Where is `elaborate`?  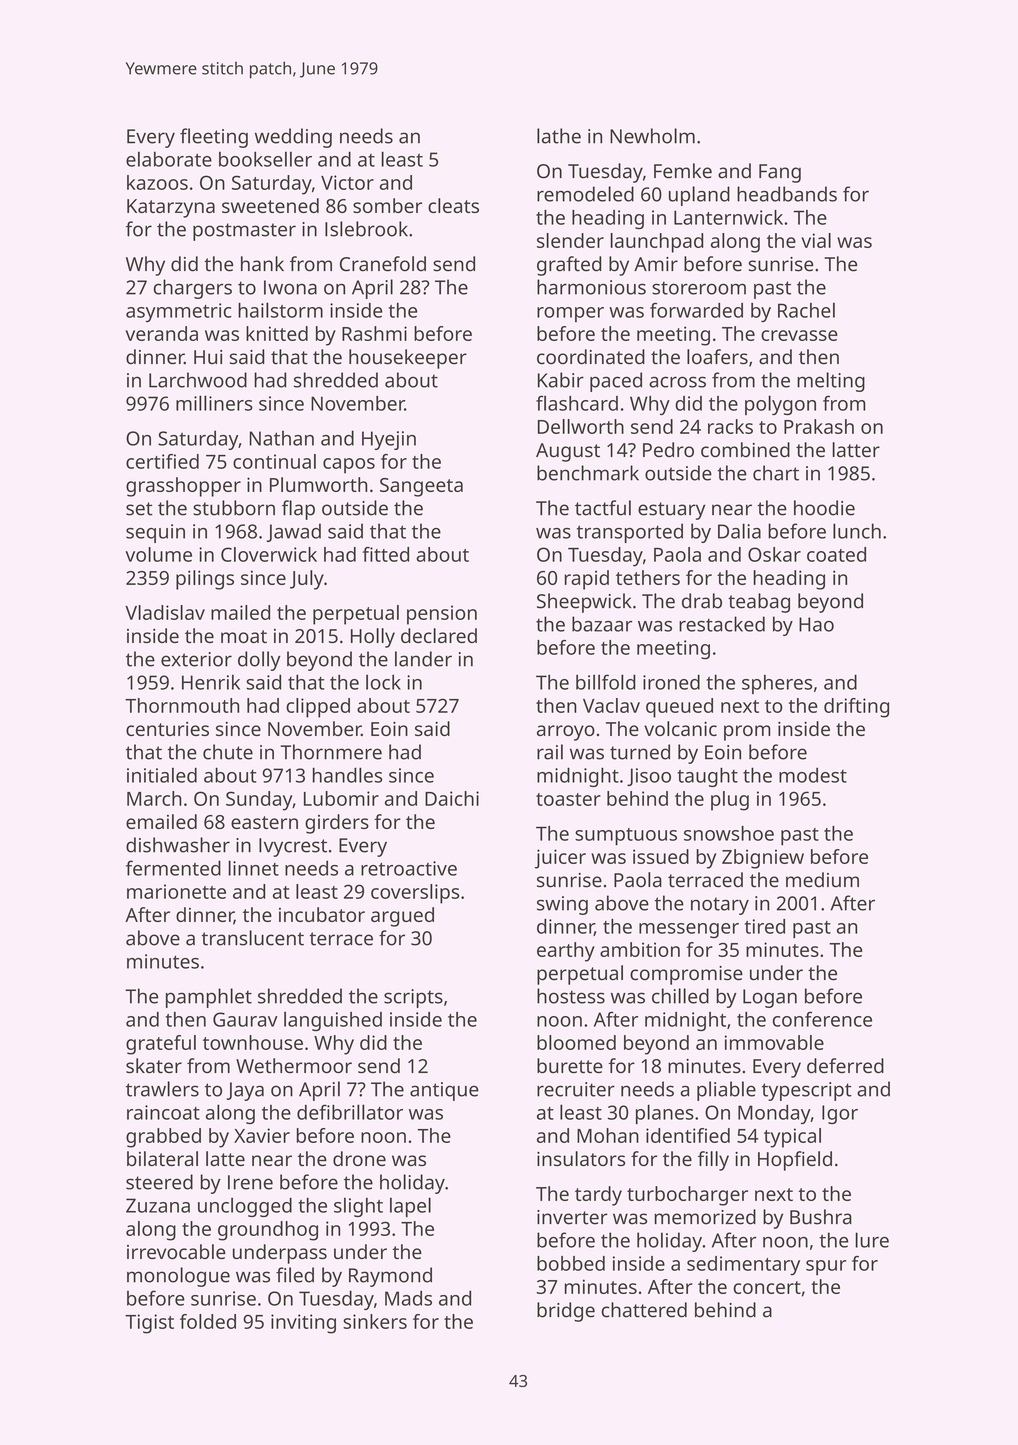
elaborate is located at coordinates (169, 159).
